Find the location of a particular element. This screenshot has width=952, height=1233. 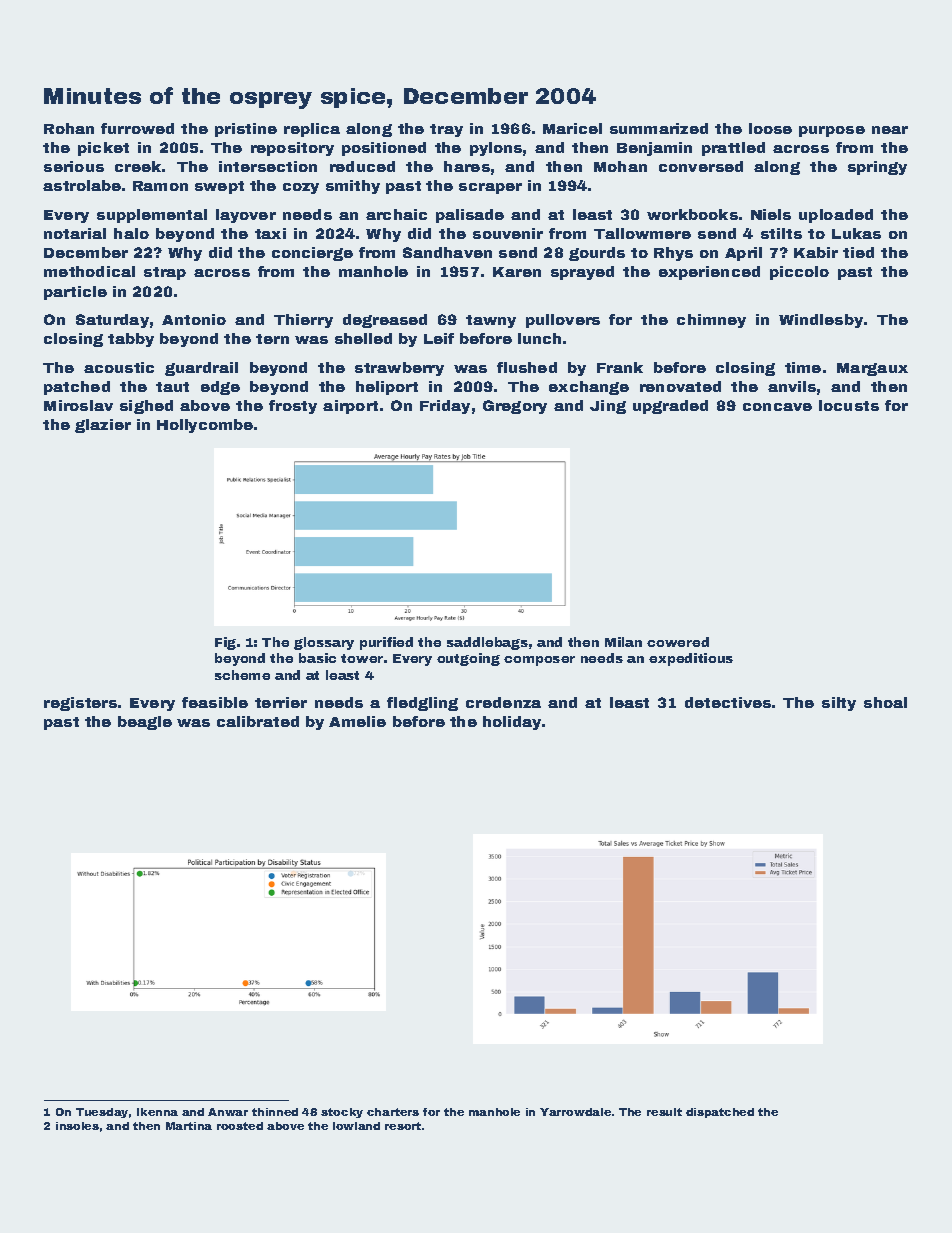

stocky is located at coordinates (342, 1113).
